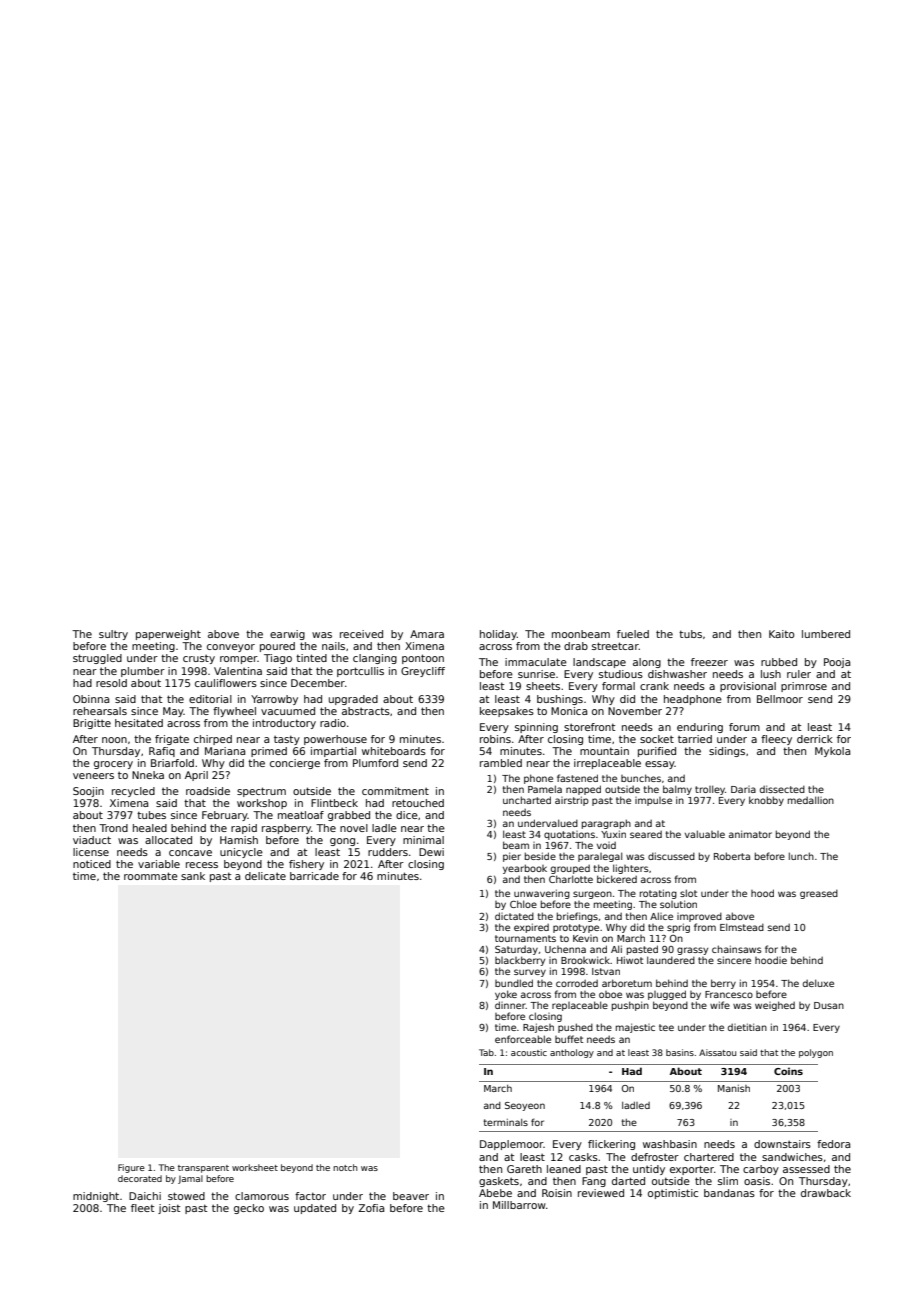 The width and height of the page is (924, 1308). What do you see at coordinates (799, 674) in the page?
I see `ruler` at bounding box center [799, 674].
